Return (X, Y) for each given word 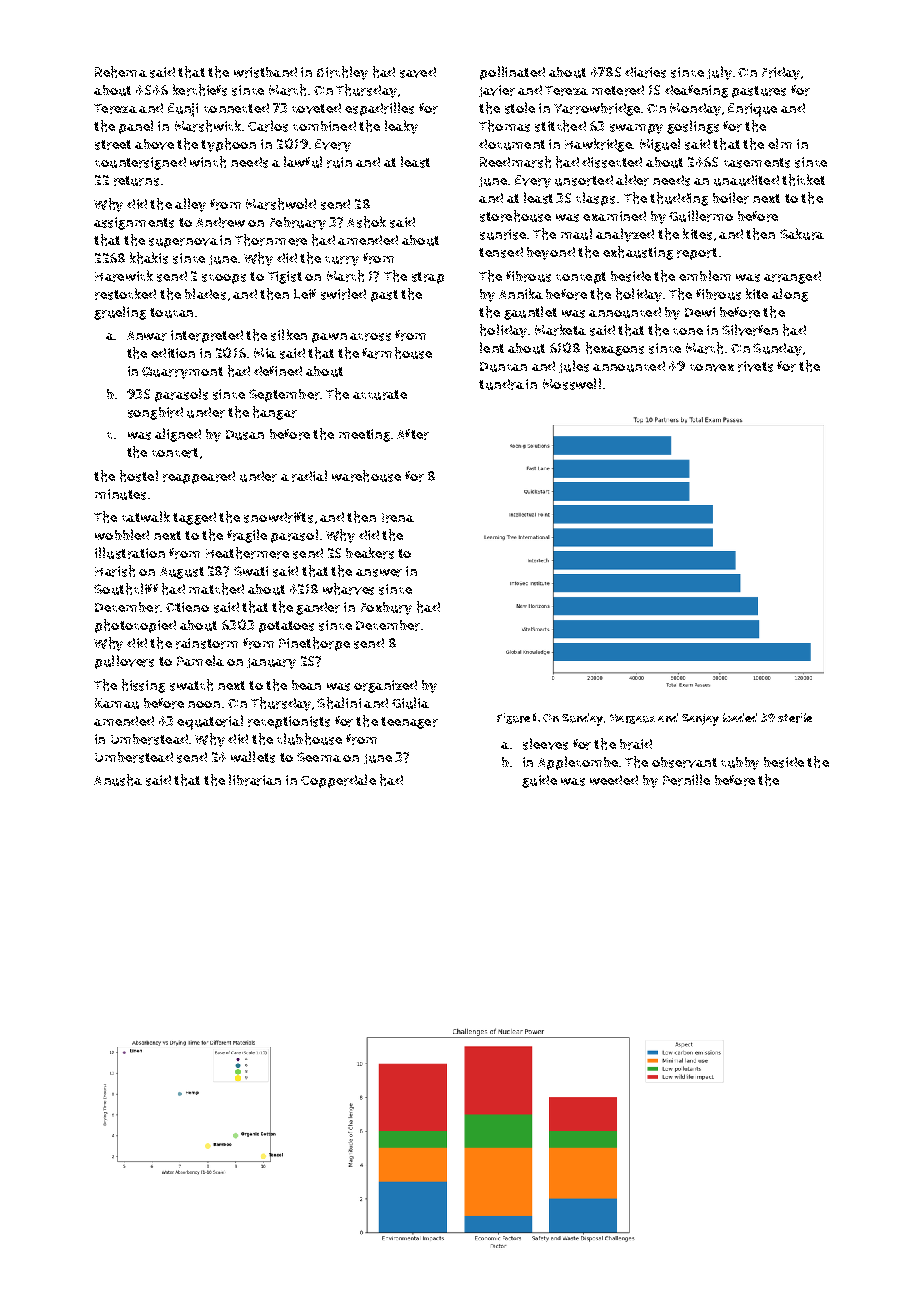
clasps (595, 199)
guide (539, 781)
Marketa (560, 330)
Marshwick (208, 126)
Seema (319, 757)
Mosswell (572, 384)
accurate (380, 395)
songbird (155, 413)
